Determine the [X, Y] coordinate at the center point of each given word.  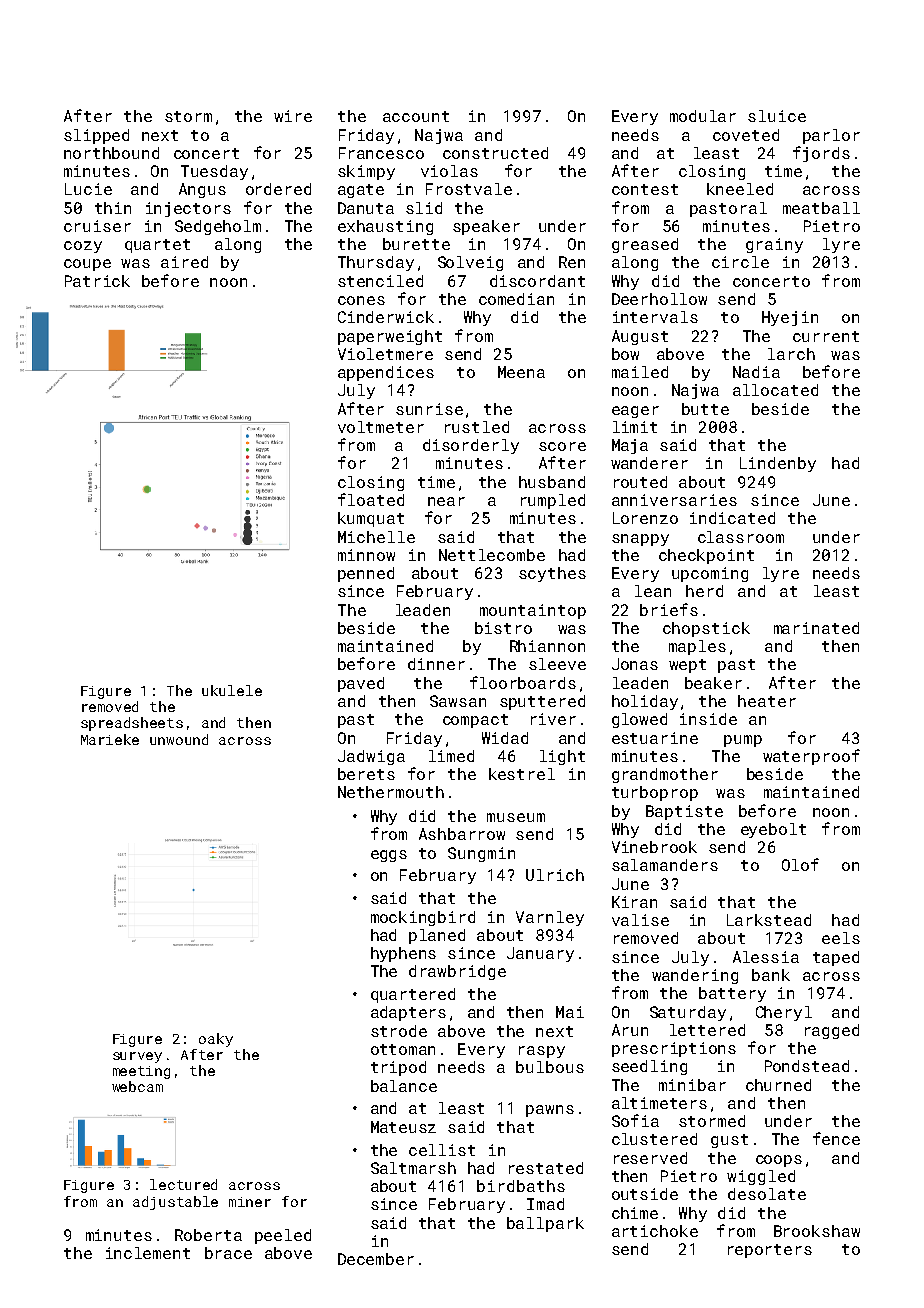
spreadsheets [132, 724]
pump [743, 741]
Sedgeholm [218, 227]
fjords [821, 154]
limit [635, 427]
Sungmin [481, 854]
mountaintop [533, 611]
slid [424, 208]
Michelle [376, 537]
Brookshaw [817, 1231]
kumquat [371, 519]
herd [704, 591]
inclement [148, 1253]
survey [137, 1057]
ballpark [545, 1224]
